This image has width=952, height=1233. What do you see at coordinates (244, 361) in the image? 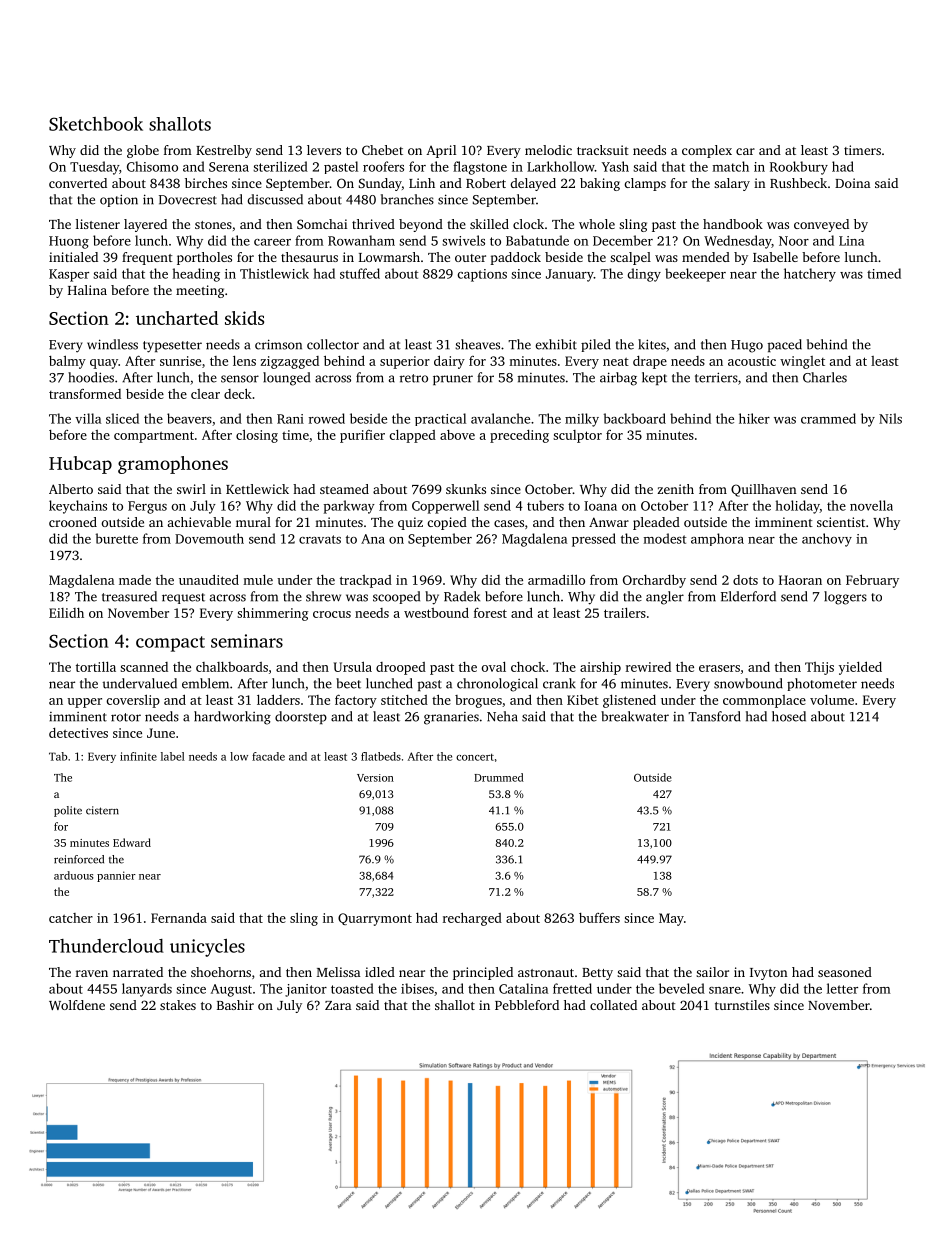
I see `lens` at bounding box center [244, 361].
